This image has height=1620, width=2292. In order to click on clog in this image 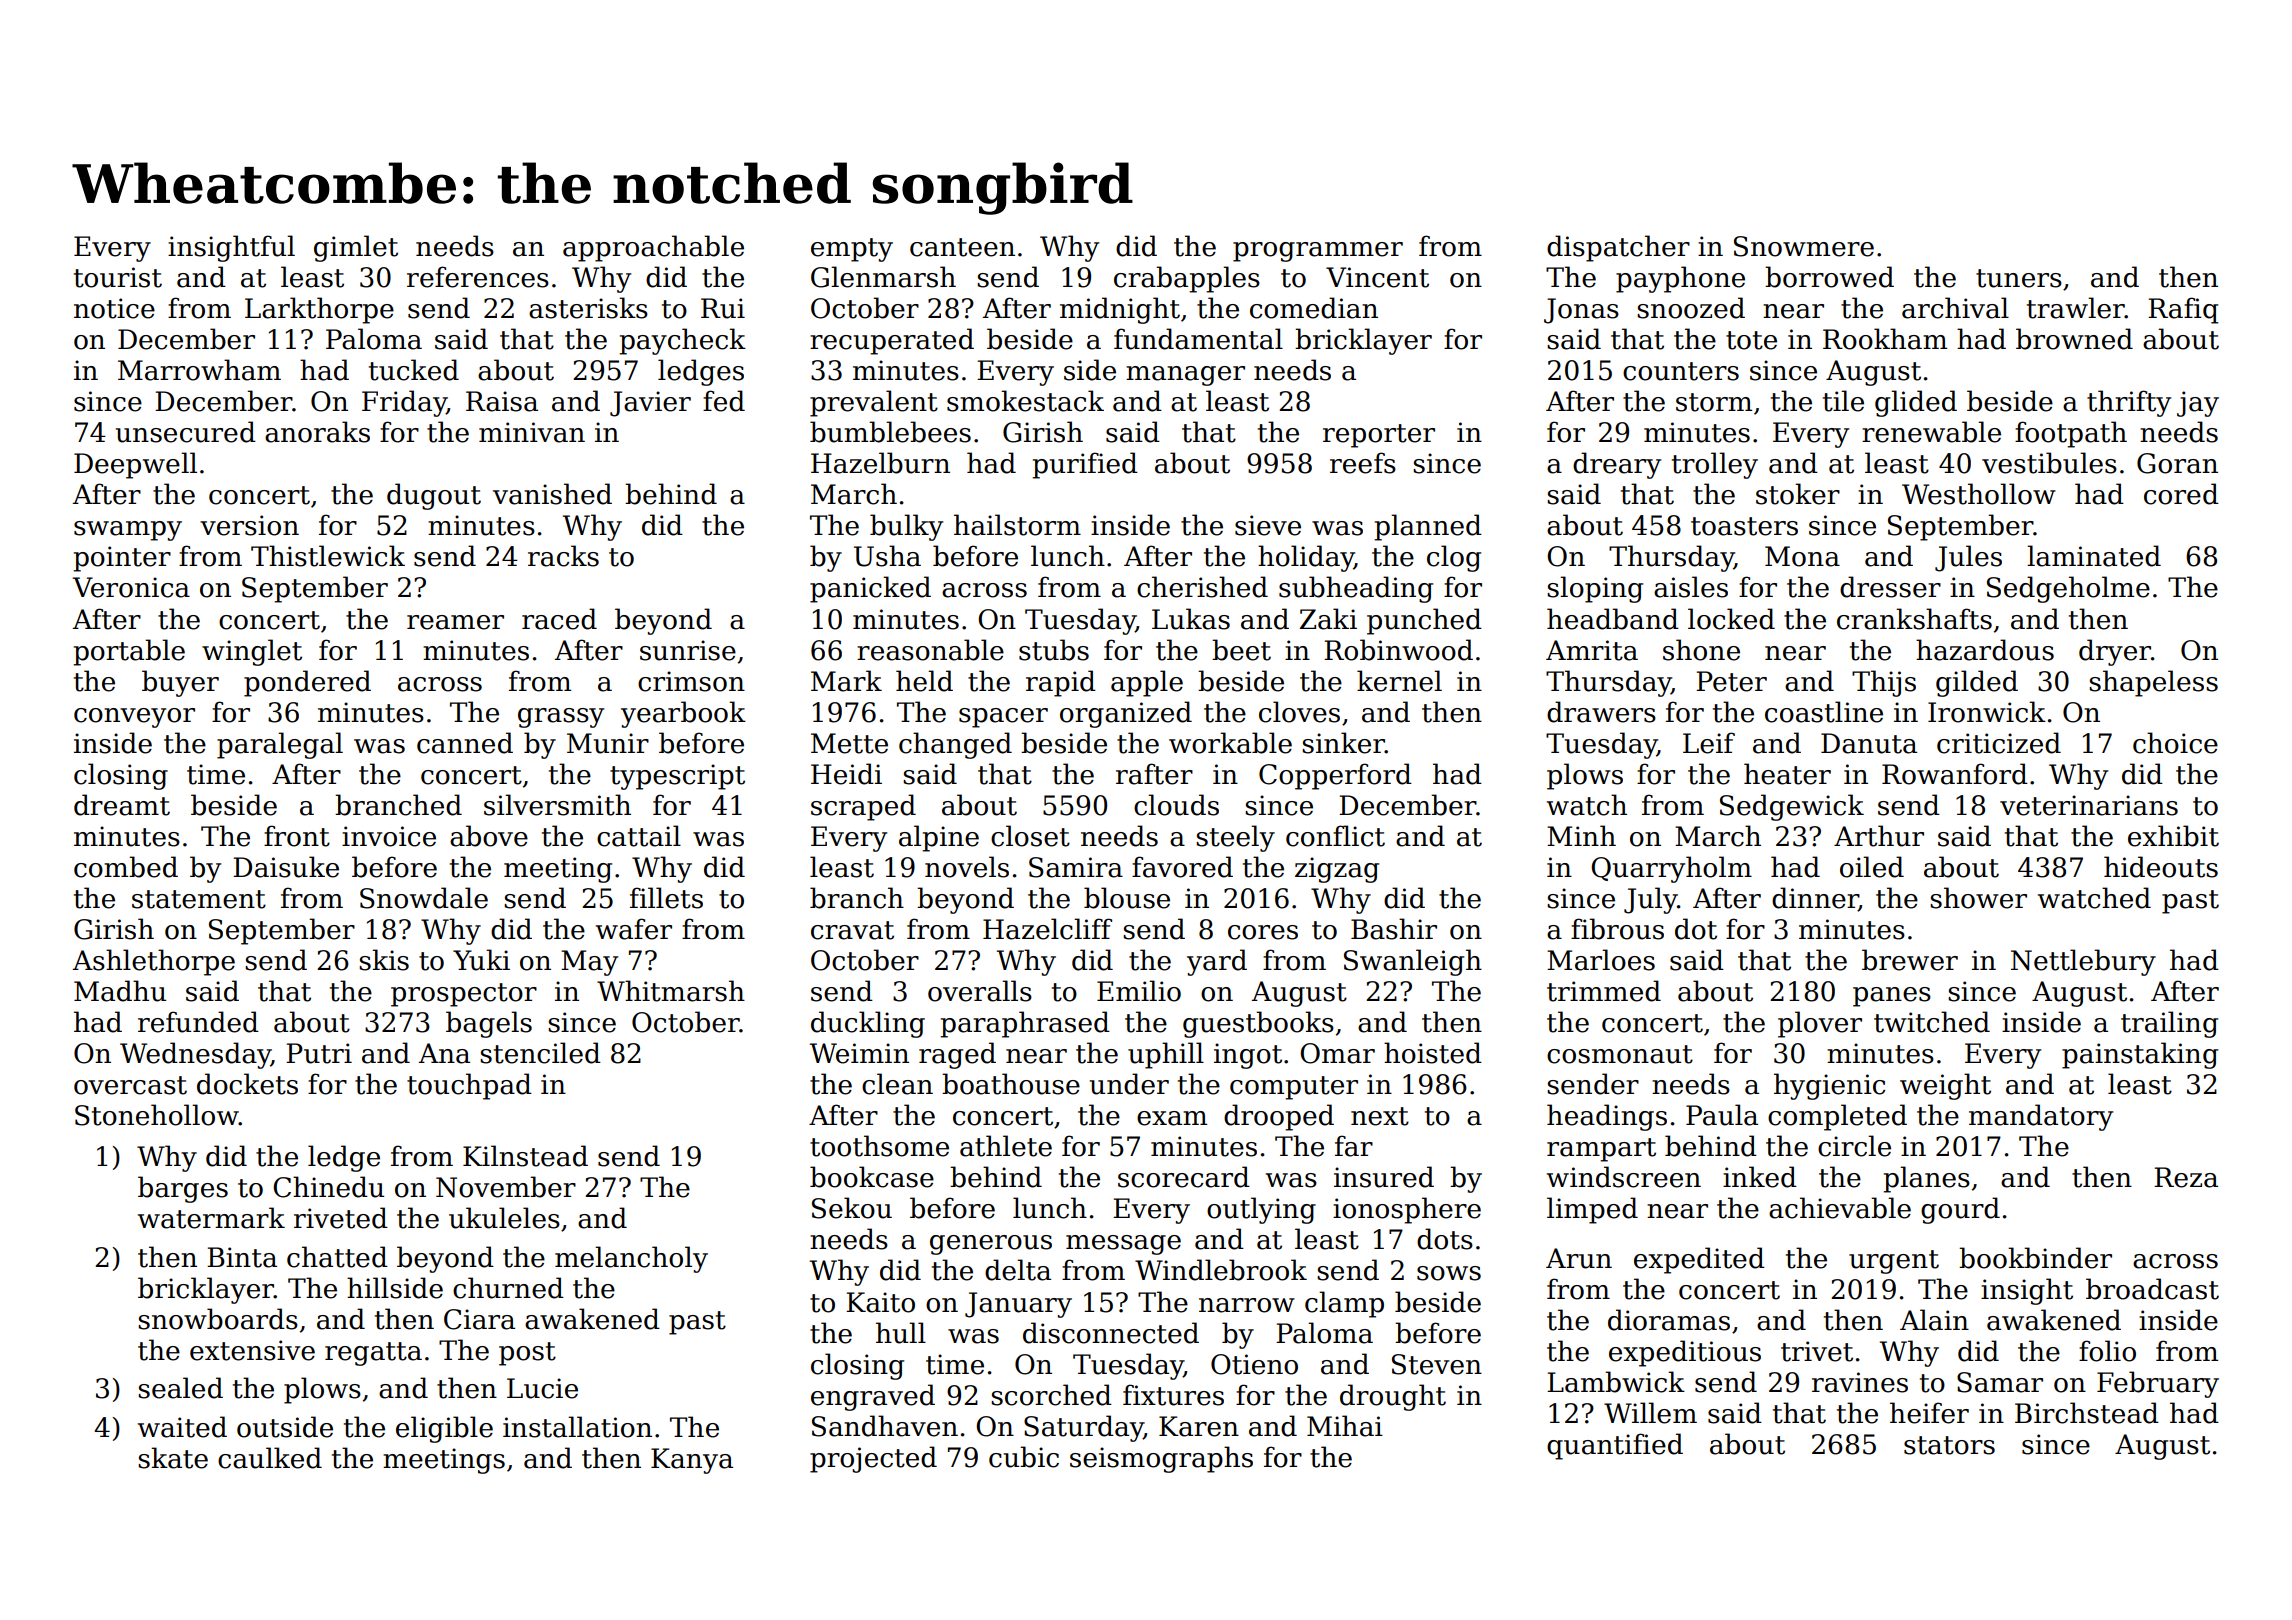, I will do `click(1454, 558)`.
